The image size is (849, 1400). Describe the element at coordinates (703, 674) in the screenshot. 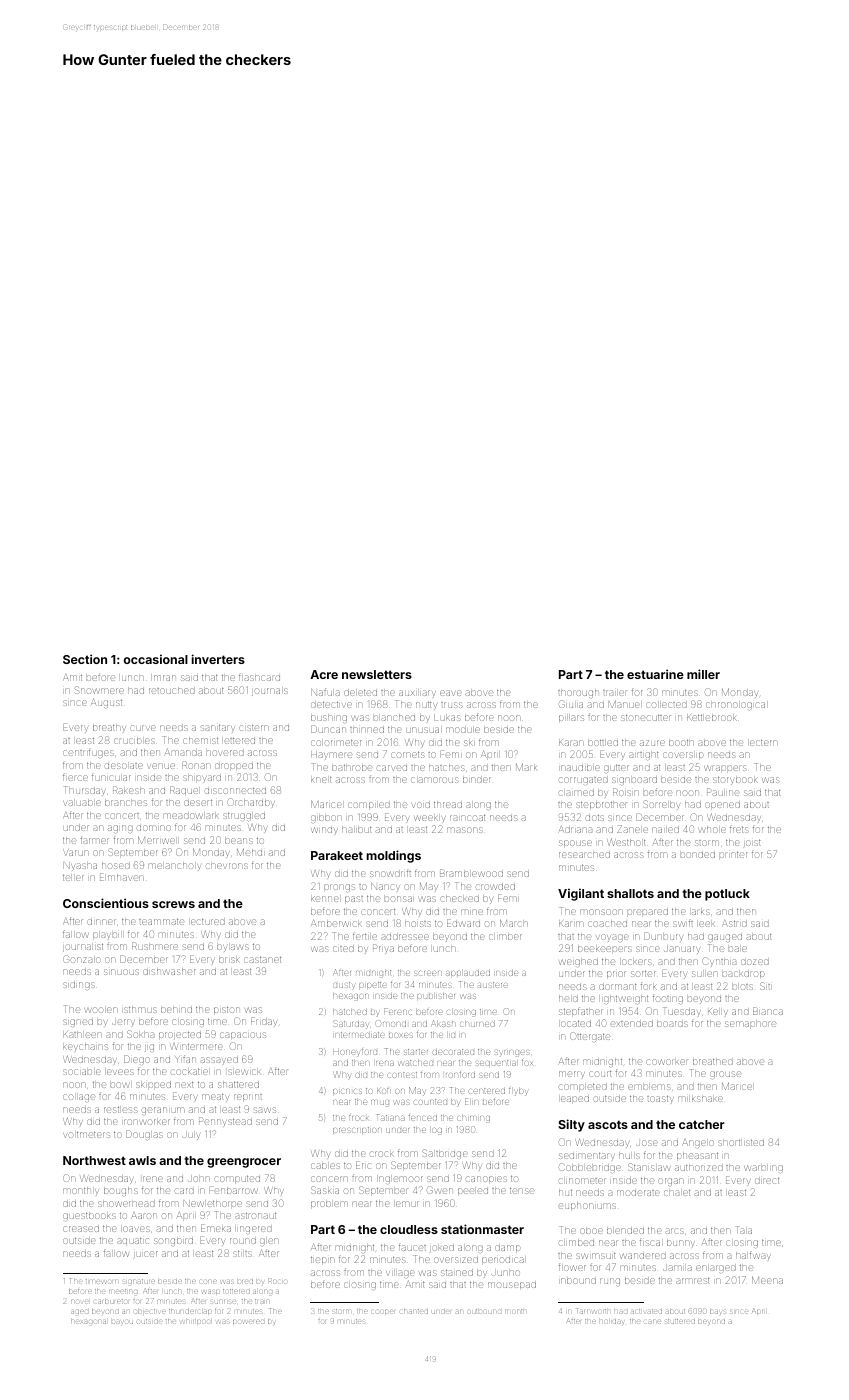

I see `miller` at that location.
